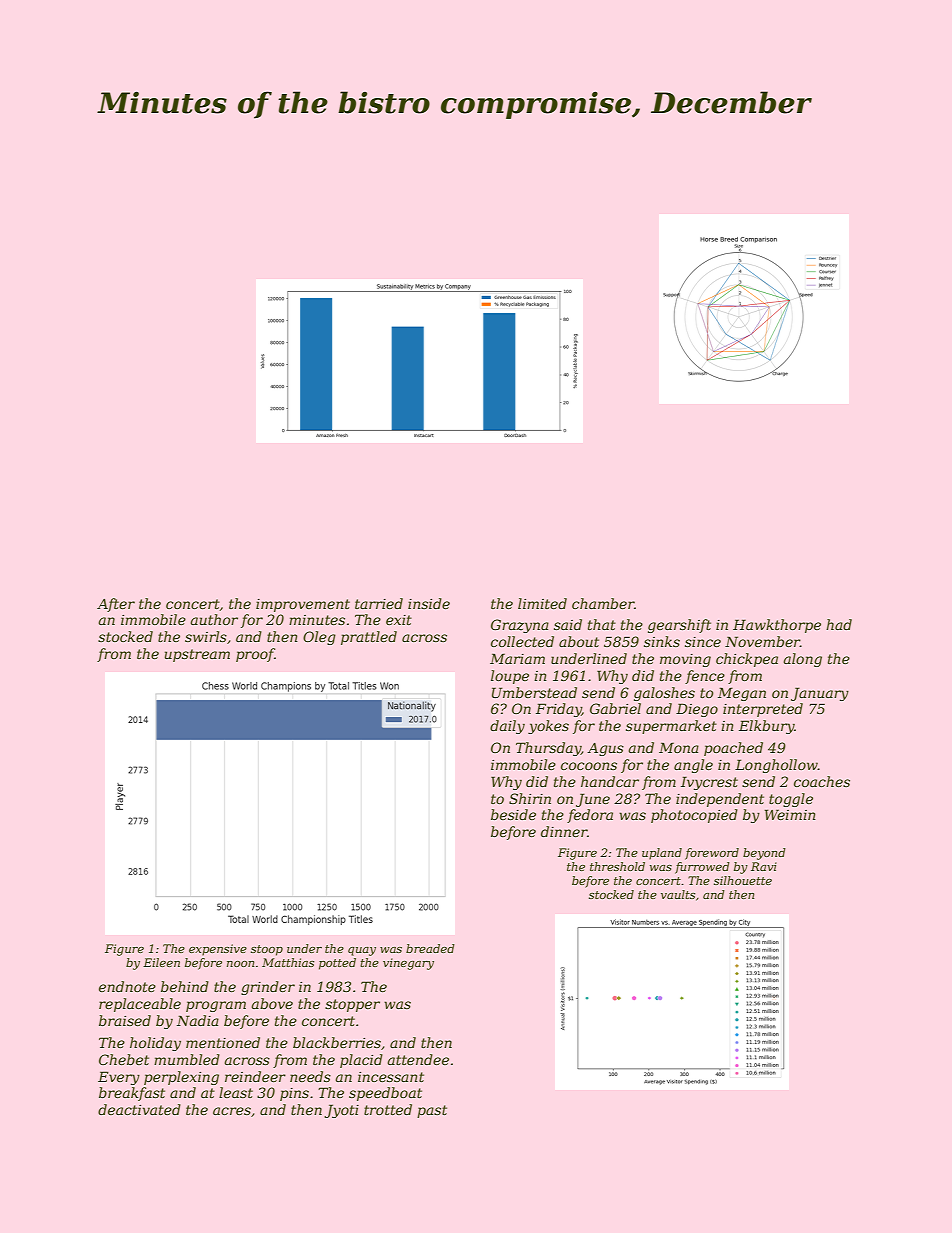  What do you see at coordinates (777, 626) in the page?
I see `Hawkthorpe` at bounding box center [777, 626].
